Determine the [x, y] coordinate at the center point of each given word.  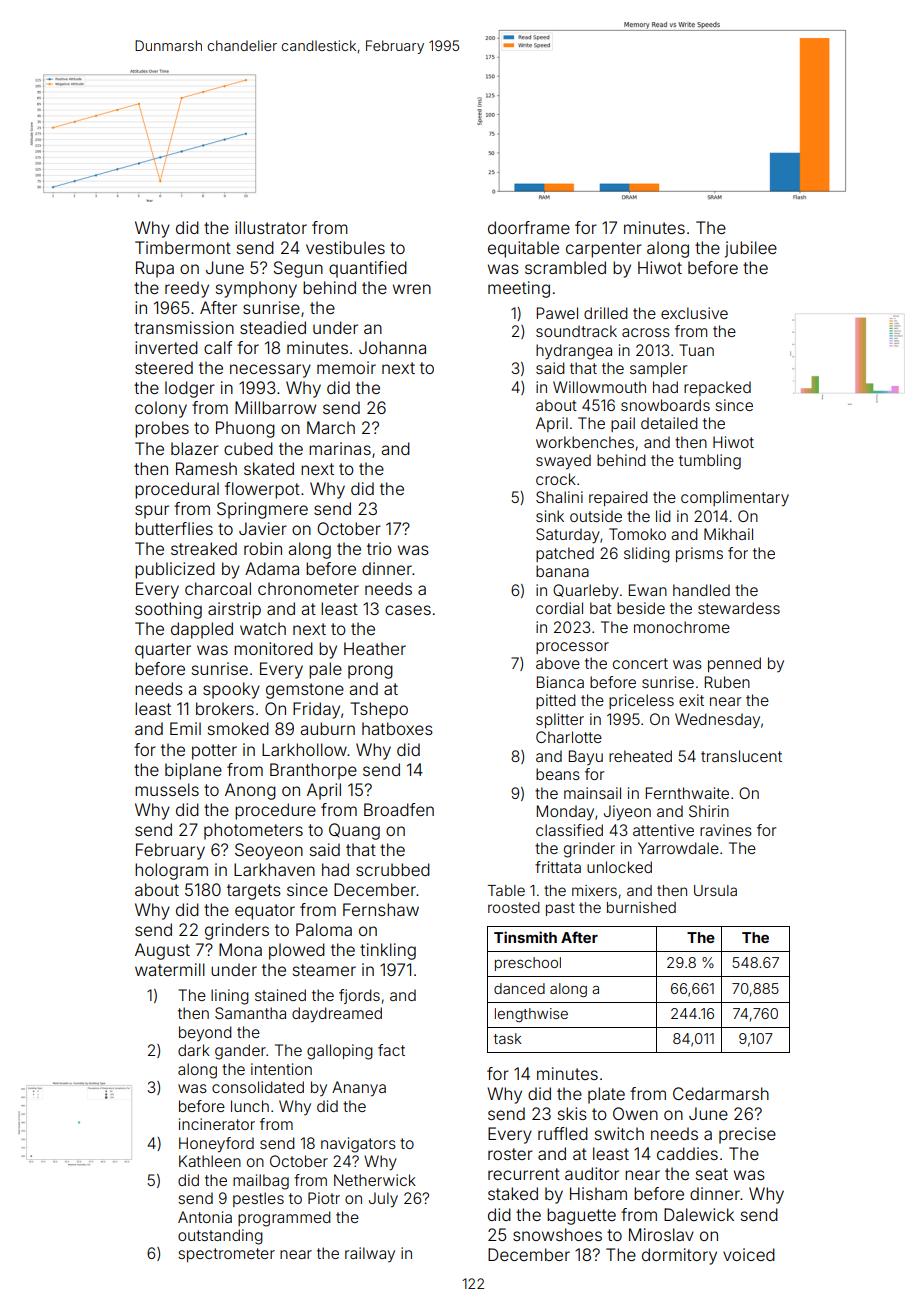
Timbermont [183, 247]
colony [161, 409]
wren [412, 289]
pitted [556, 701]
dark [194, 1050]
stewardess [739, 608]
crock [556, 479]
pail [623, 424]
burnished [641, 907]
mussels [167, 789]
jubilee [751, 249]
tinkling [388, 951]
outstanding [220, 1237]
